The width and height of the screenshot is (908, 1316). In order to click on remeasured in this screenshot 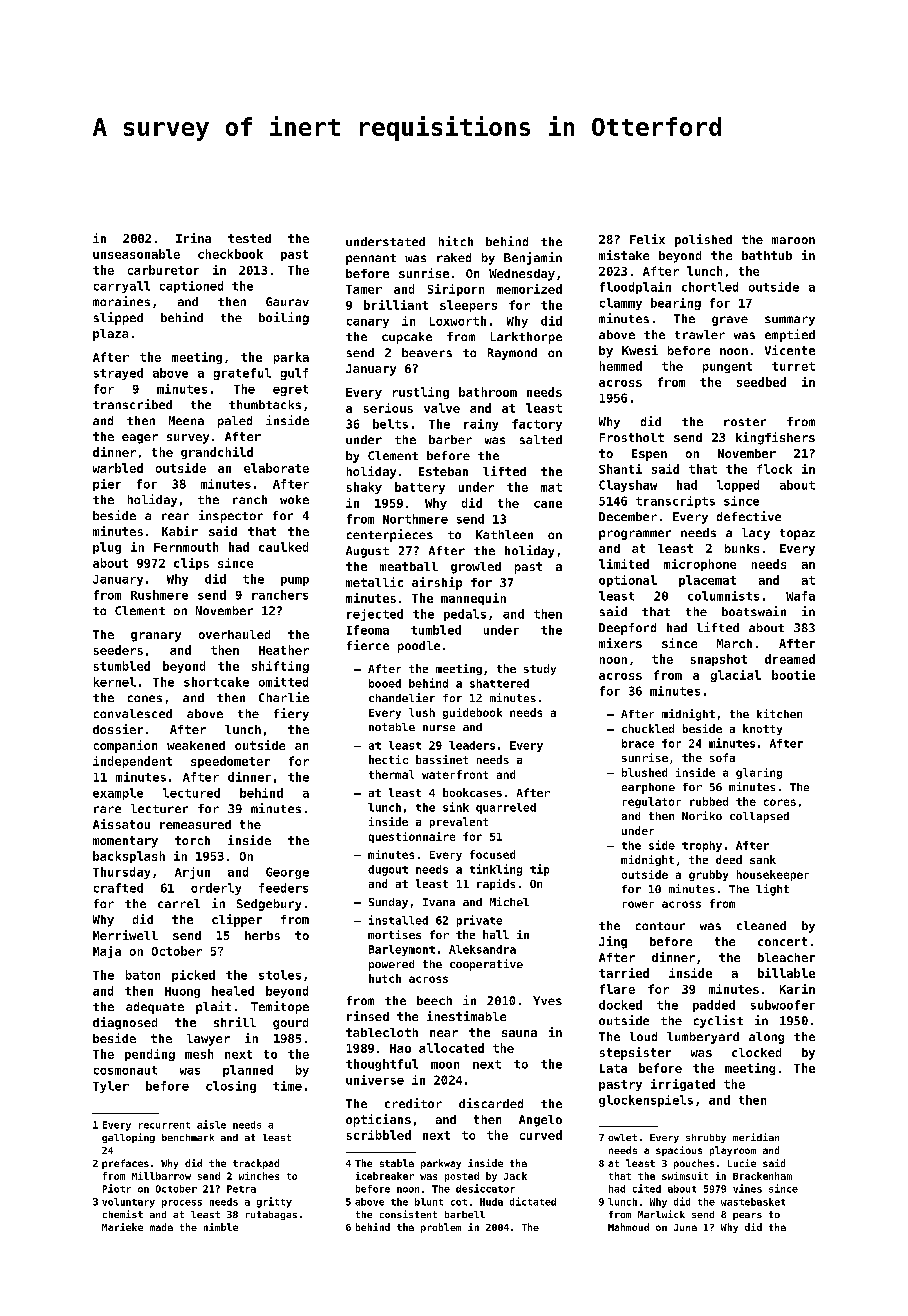, I will do `click(195, 824)`.
